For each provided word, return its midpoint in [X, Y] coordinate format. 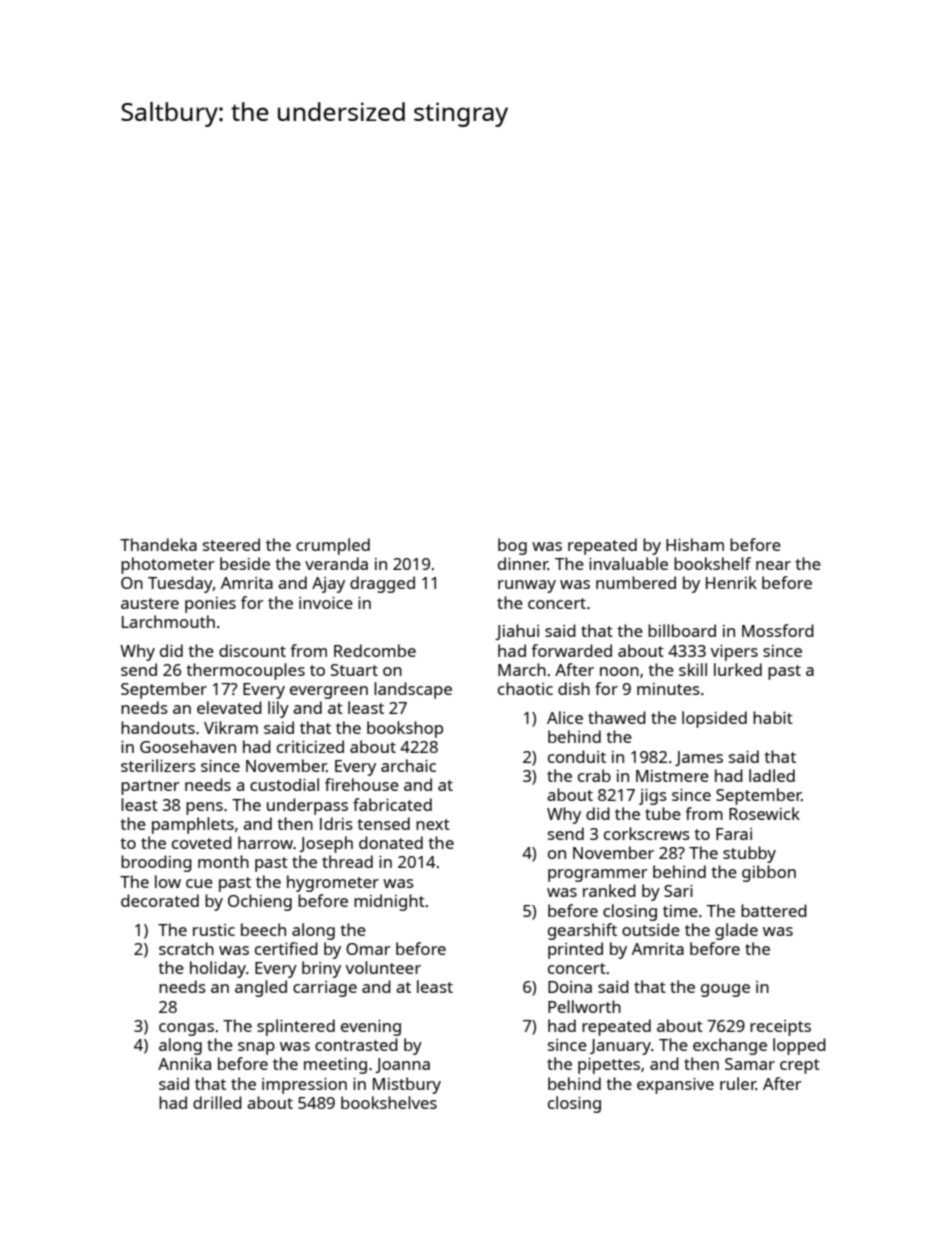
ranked [609, 890]
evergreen [329, 692]
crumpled [333, 546]
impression [304, 1086]
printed [575, 950]
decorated [160, 900]
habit [773, 717]
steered [231, 544]
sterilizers [158, 765]
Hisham [695, 544]
